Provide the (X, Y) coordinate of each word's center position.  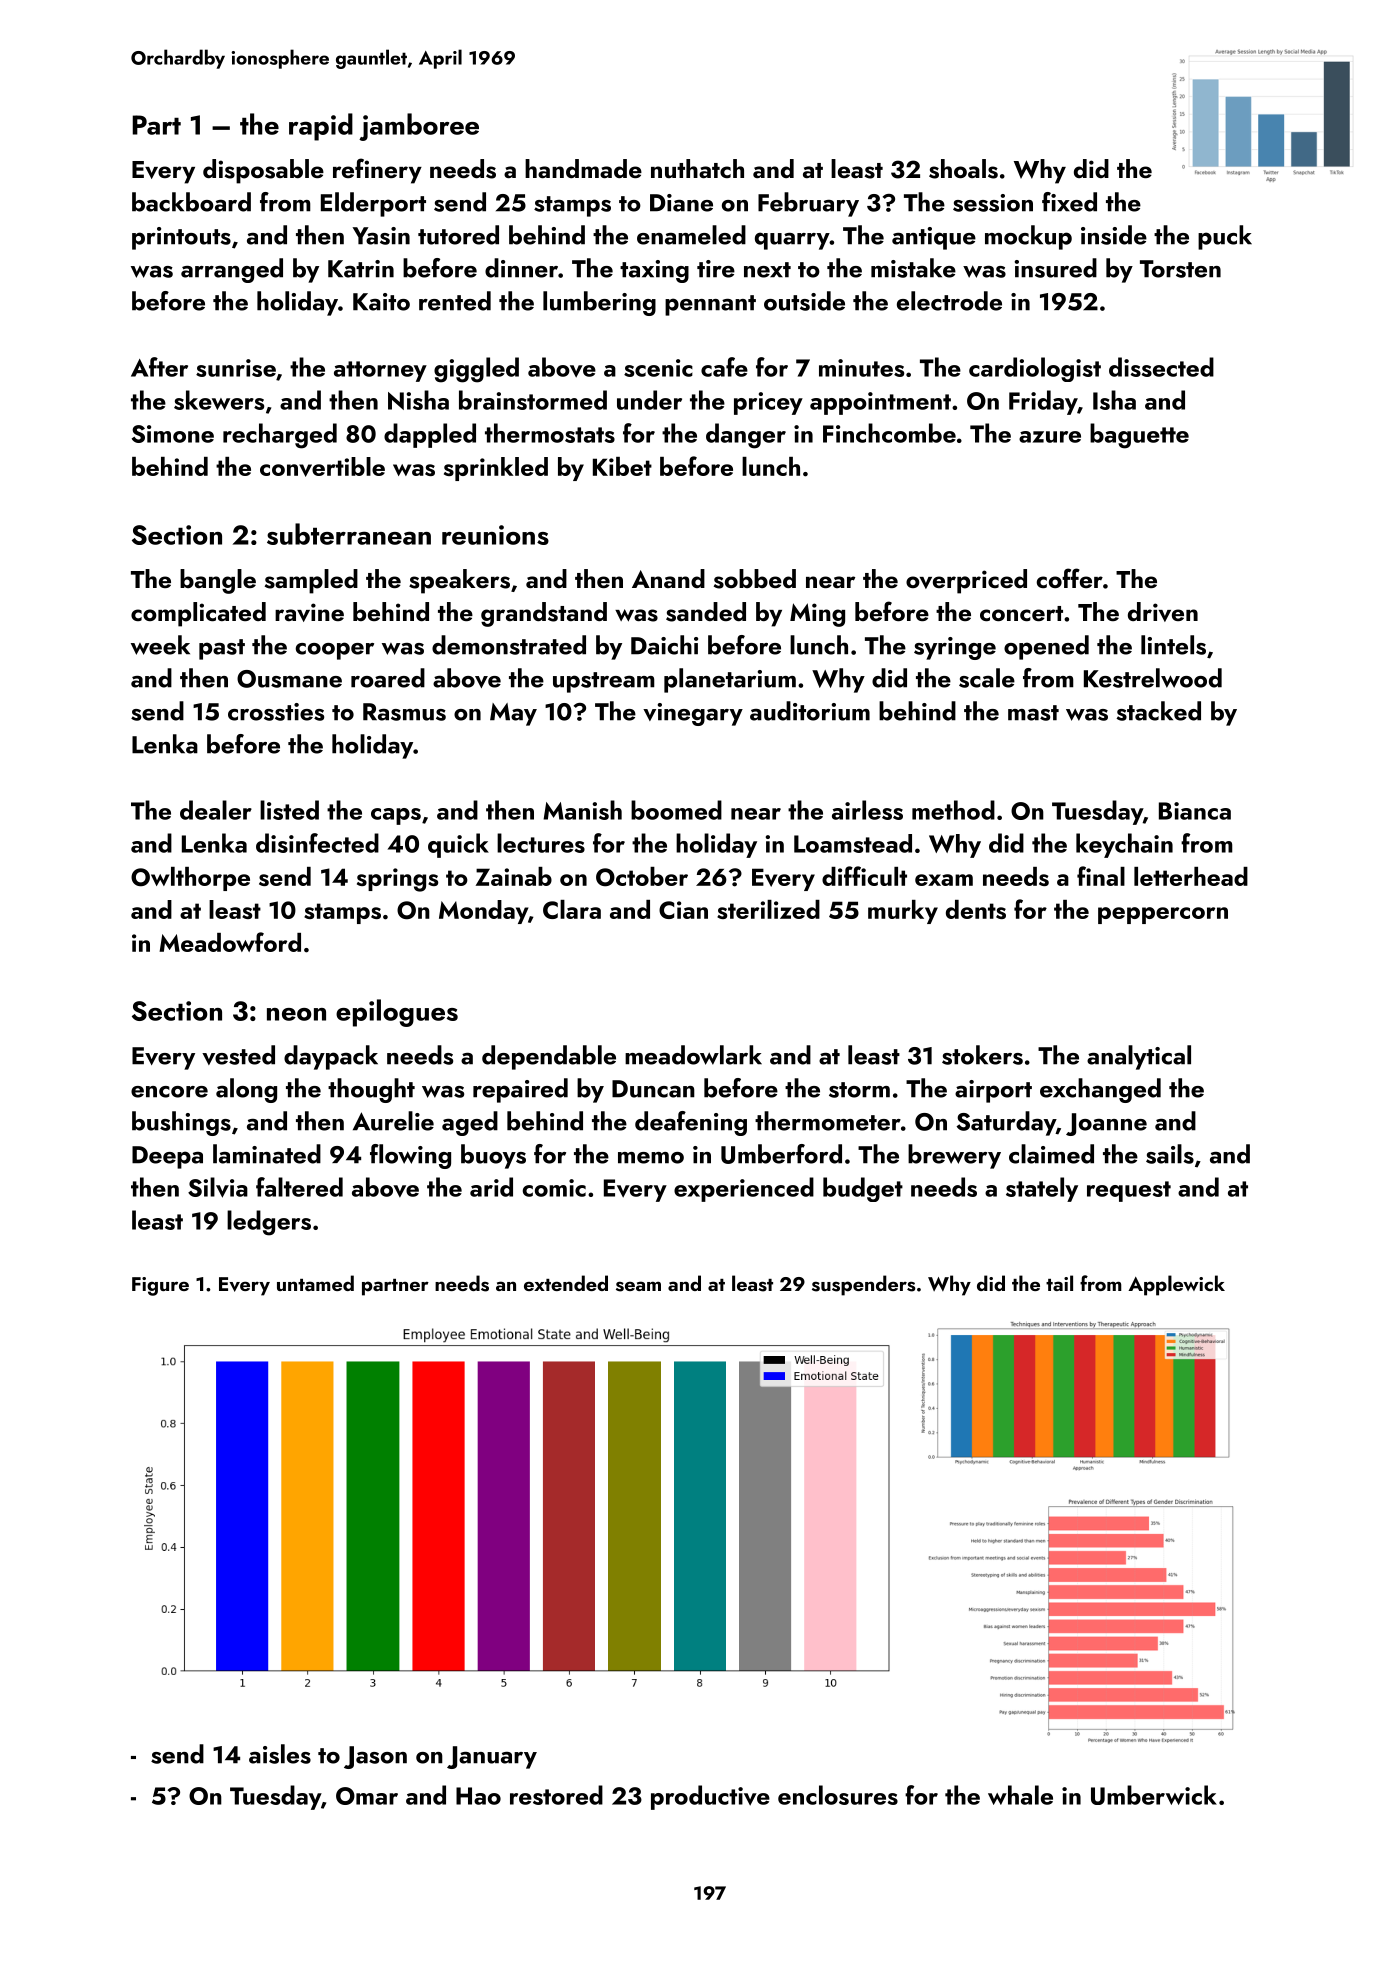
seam (638, 1286)
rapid (321, 127)
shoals (963, 169)
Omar (367, 1796)
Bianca (1195, 811)
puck (1225, 237)
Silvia (218, 1187)
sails (1170, 1154)
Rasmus (404, 712)
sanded (706, 612)
